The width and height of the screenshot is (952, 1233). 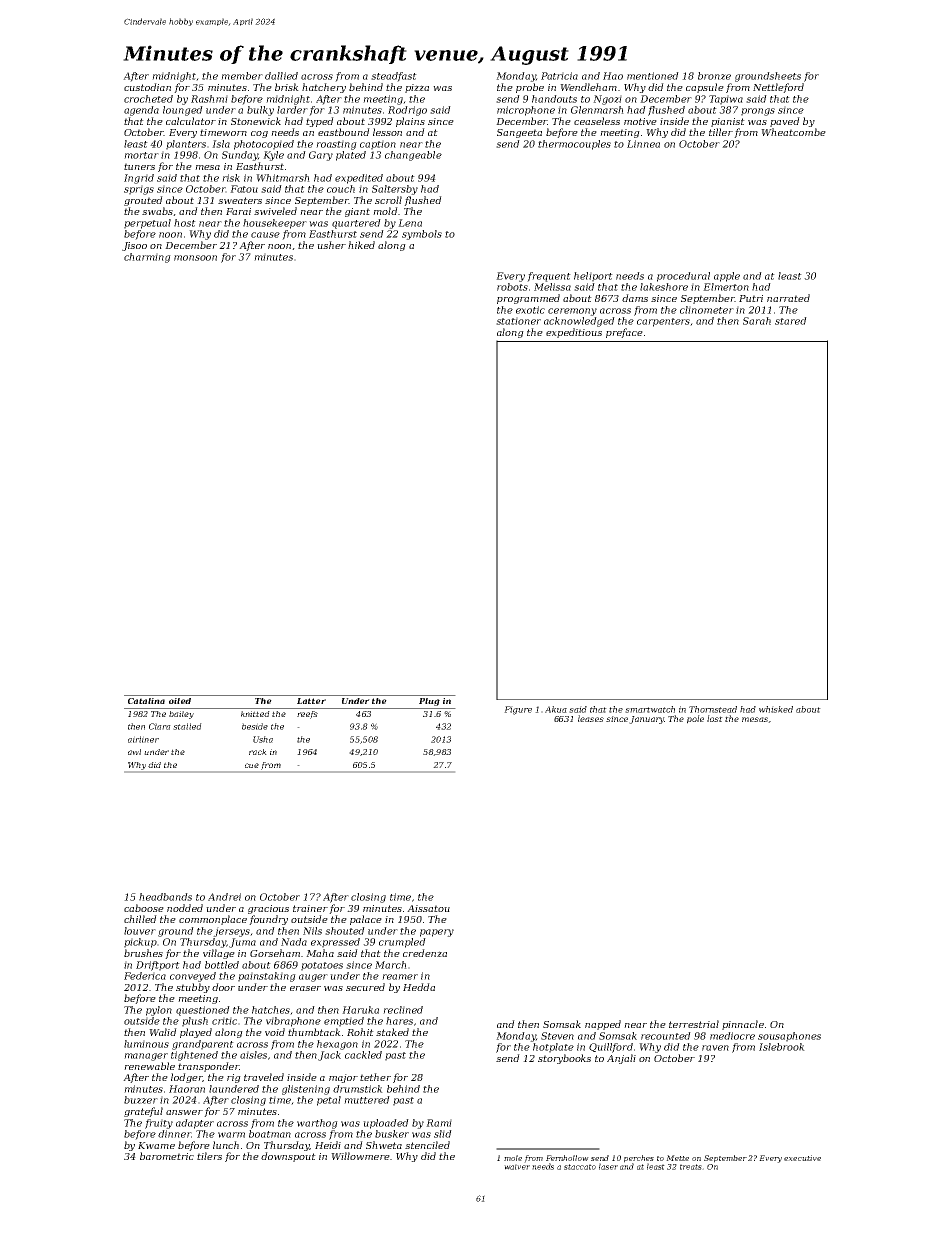 What do you see at coordinates (778, 88) in the screenshot?
I see `Nettleford` at bounding box center [778, 88].
